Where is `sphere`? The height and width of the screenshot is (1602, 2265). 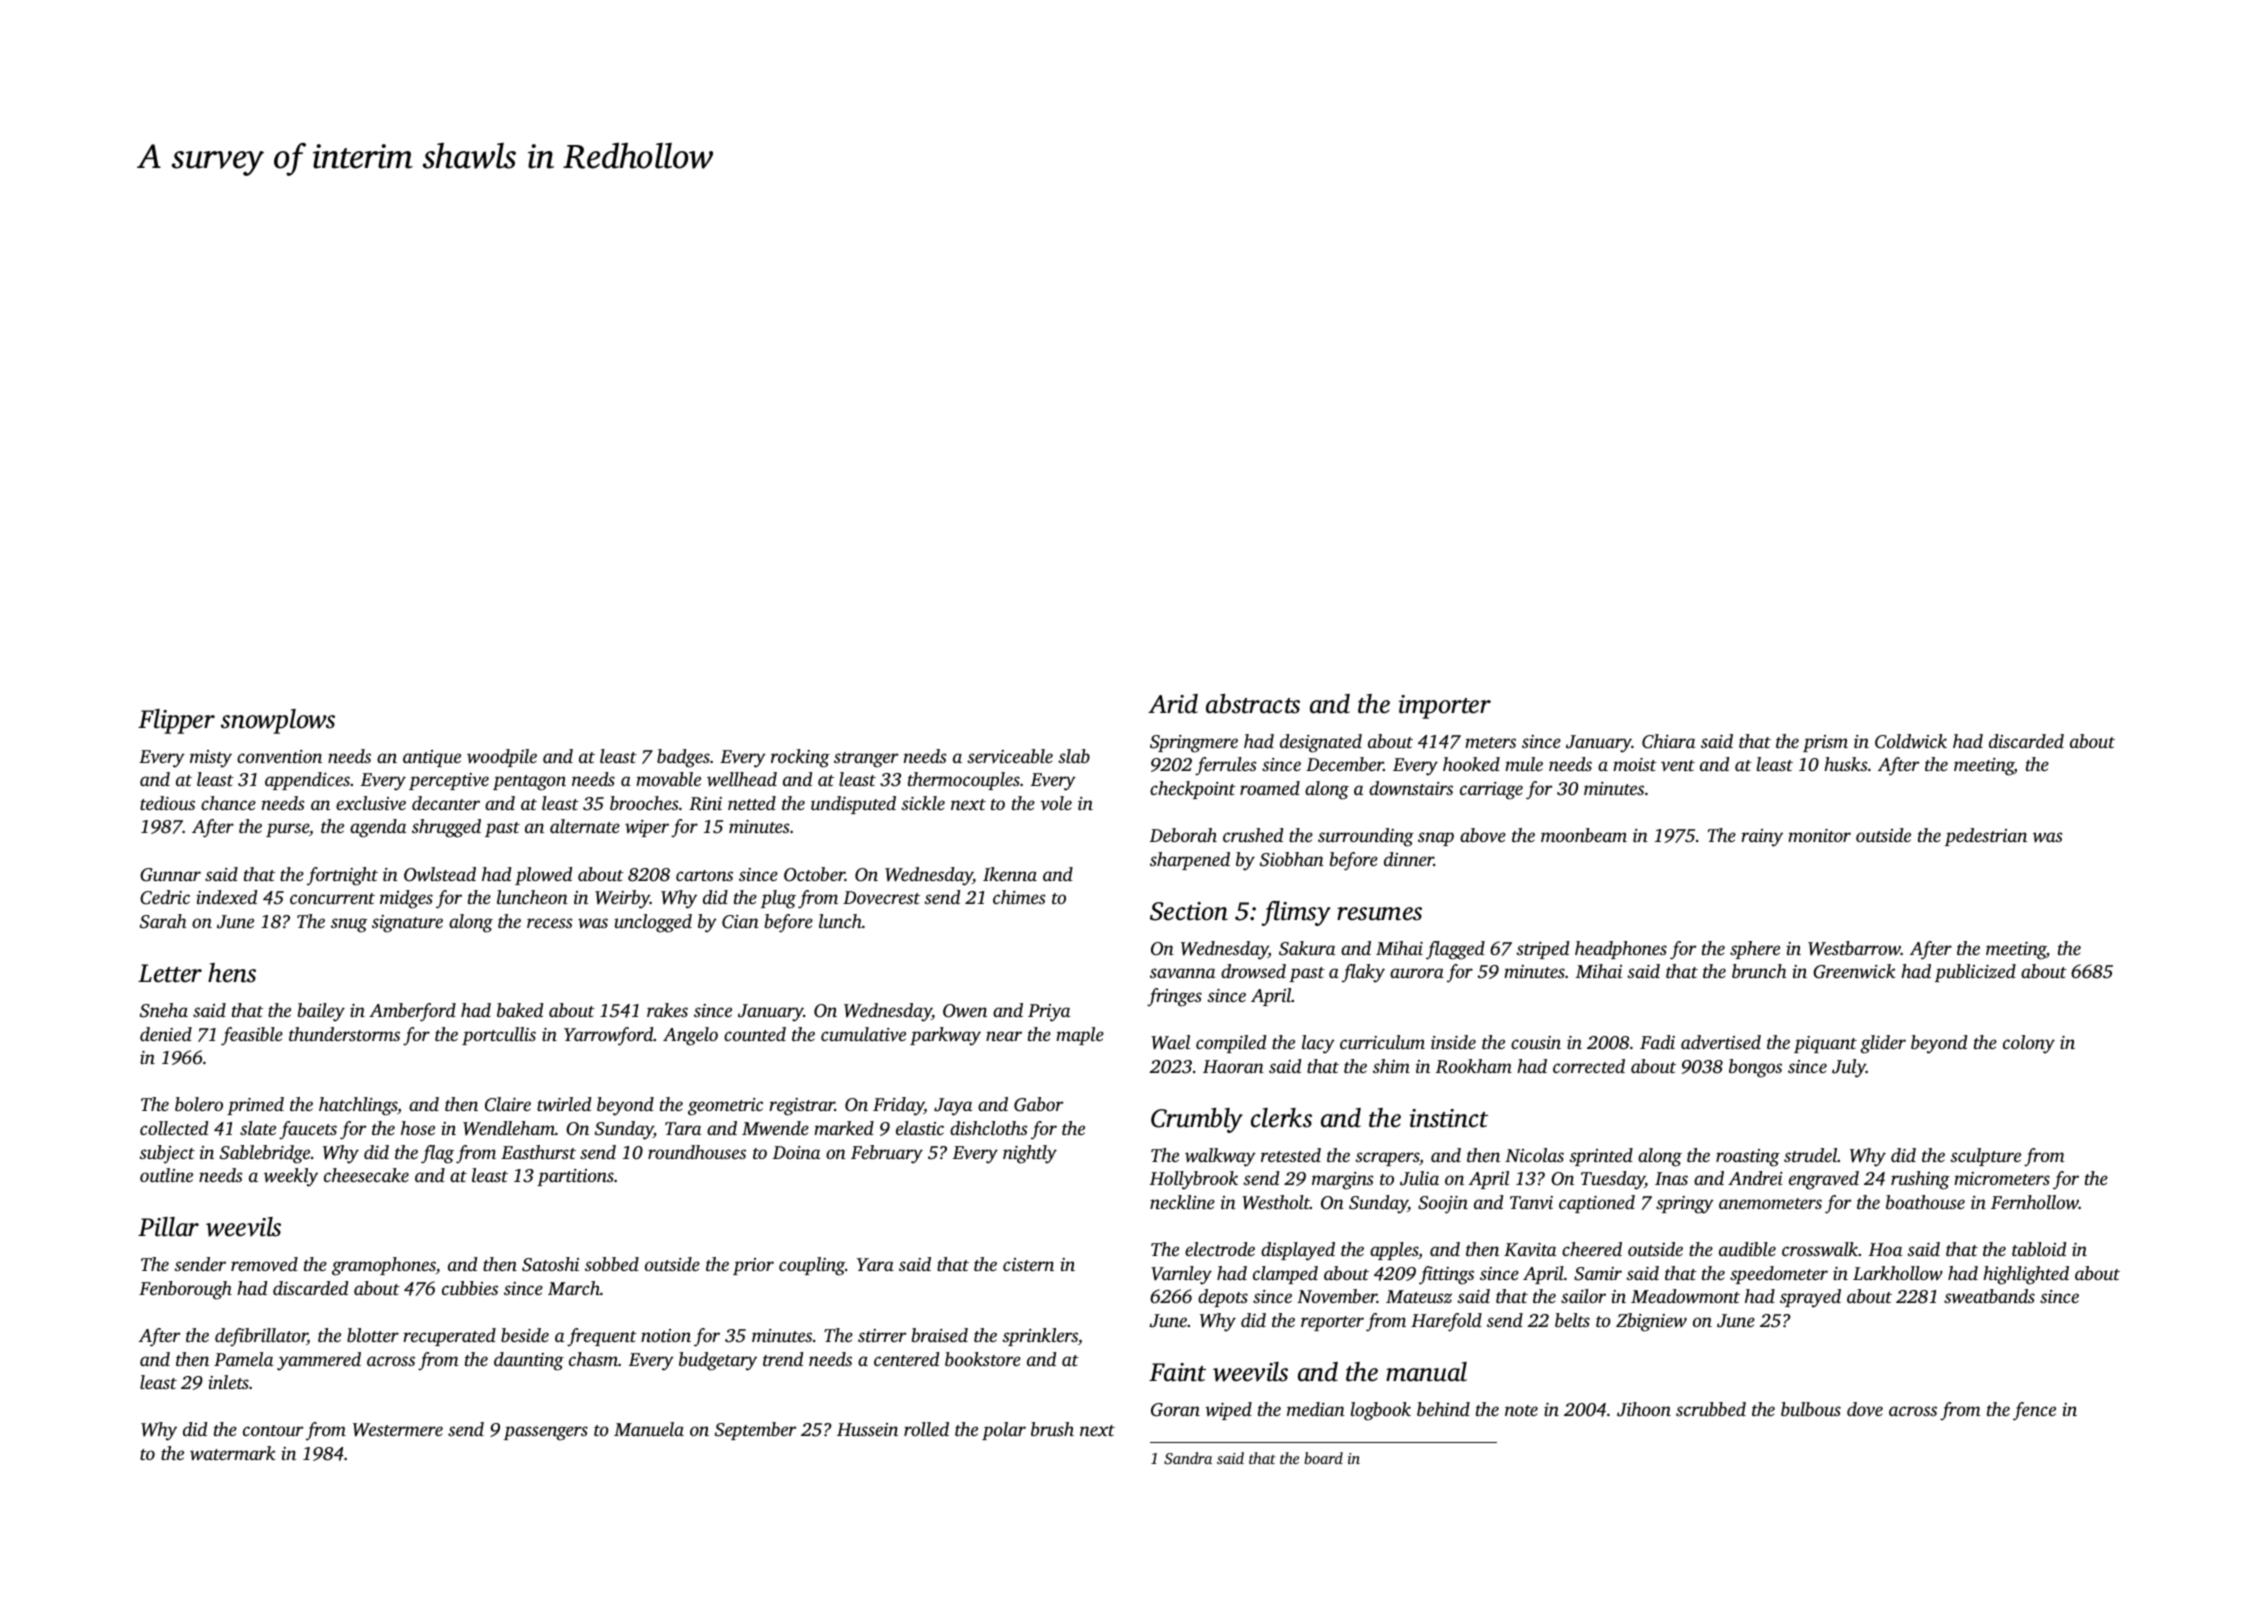
sphere is located at coordinates (1755, 950).
